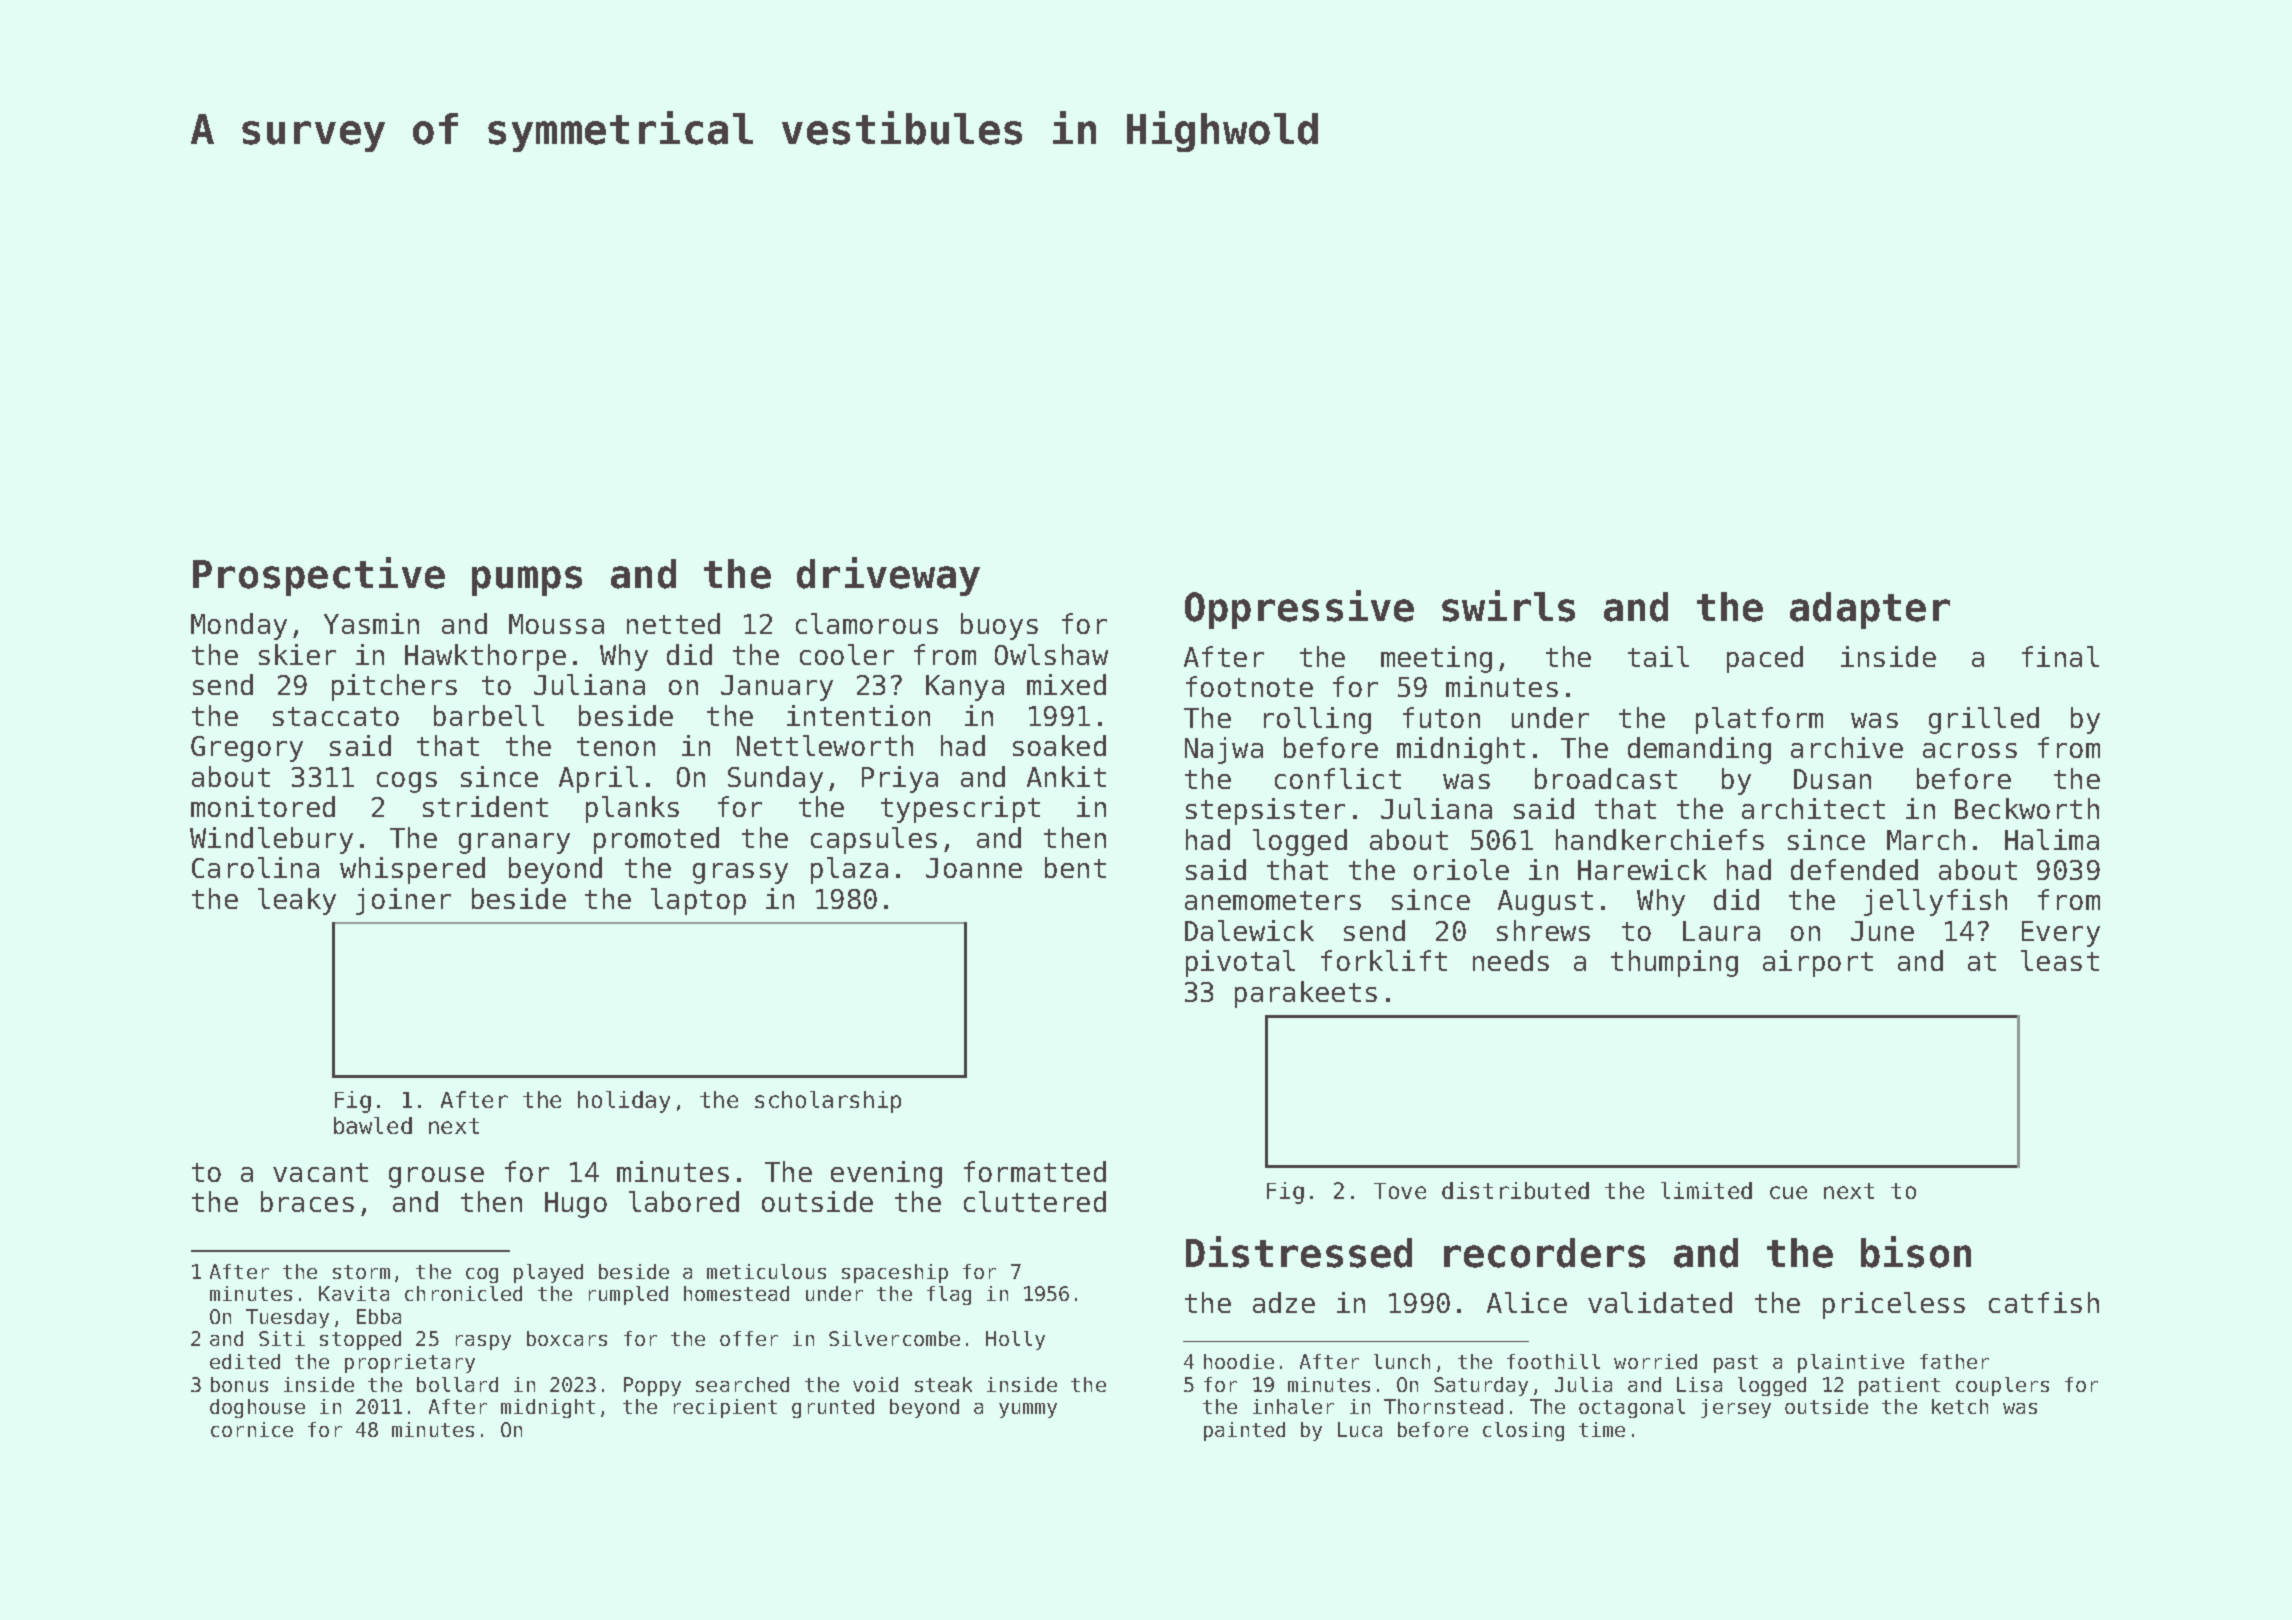 The width and height of the page is (2292, 1620). Describe the element at coordinates (297, 901) in the page. I see `leaky` at that location.
